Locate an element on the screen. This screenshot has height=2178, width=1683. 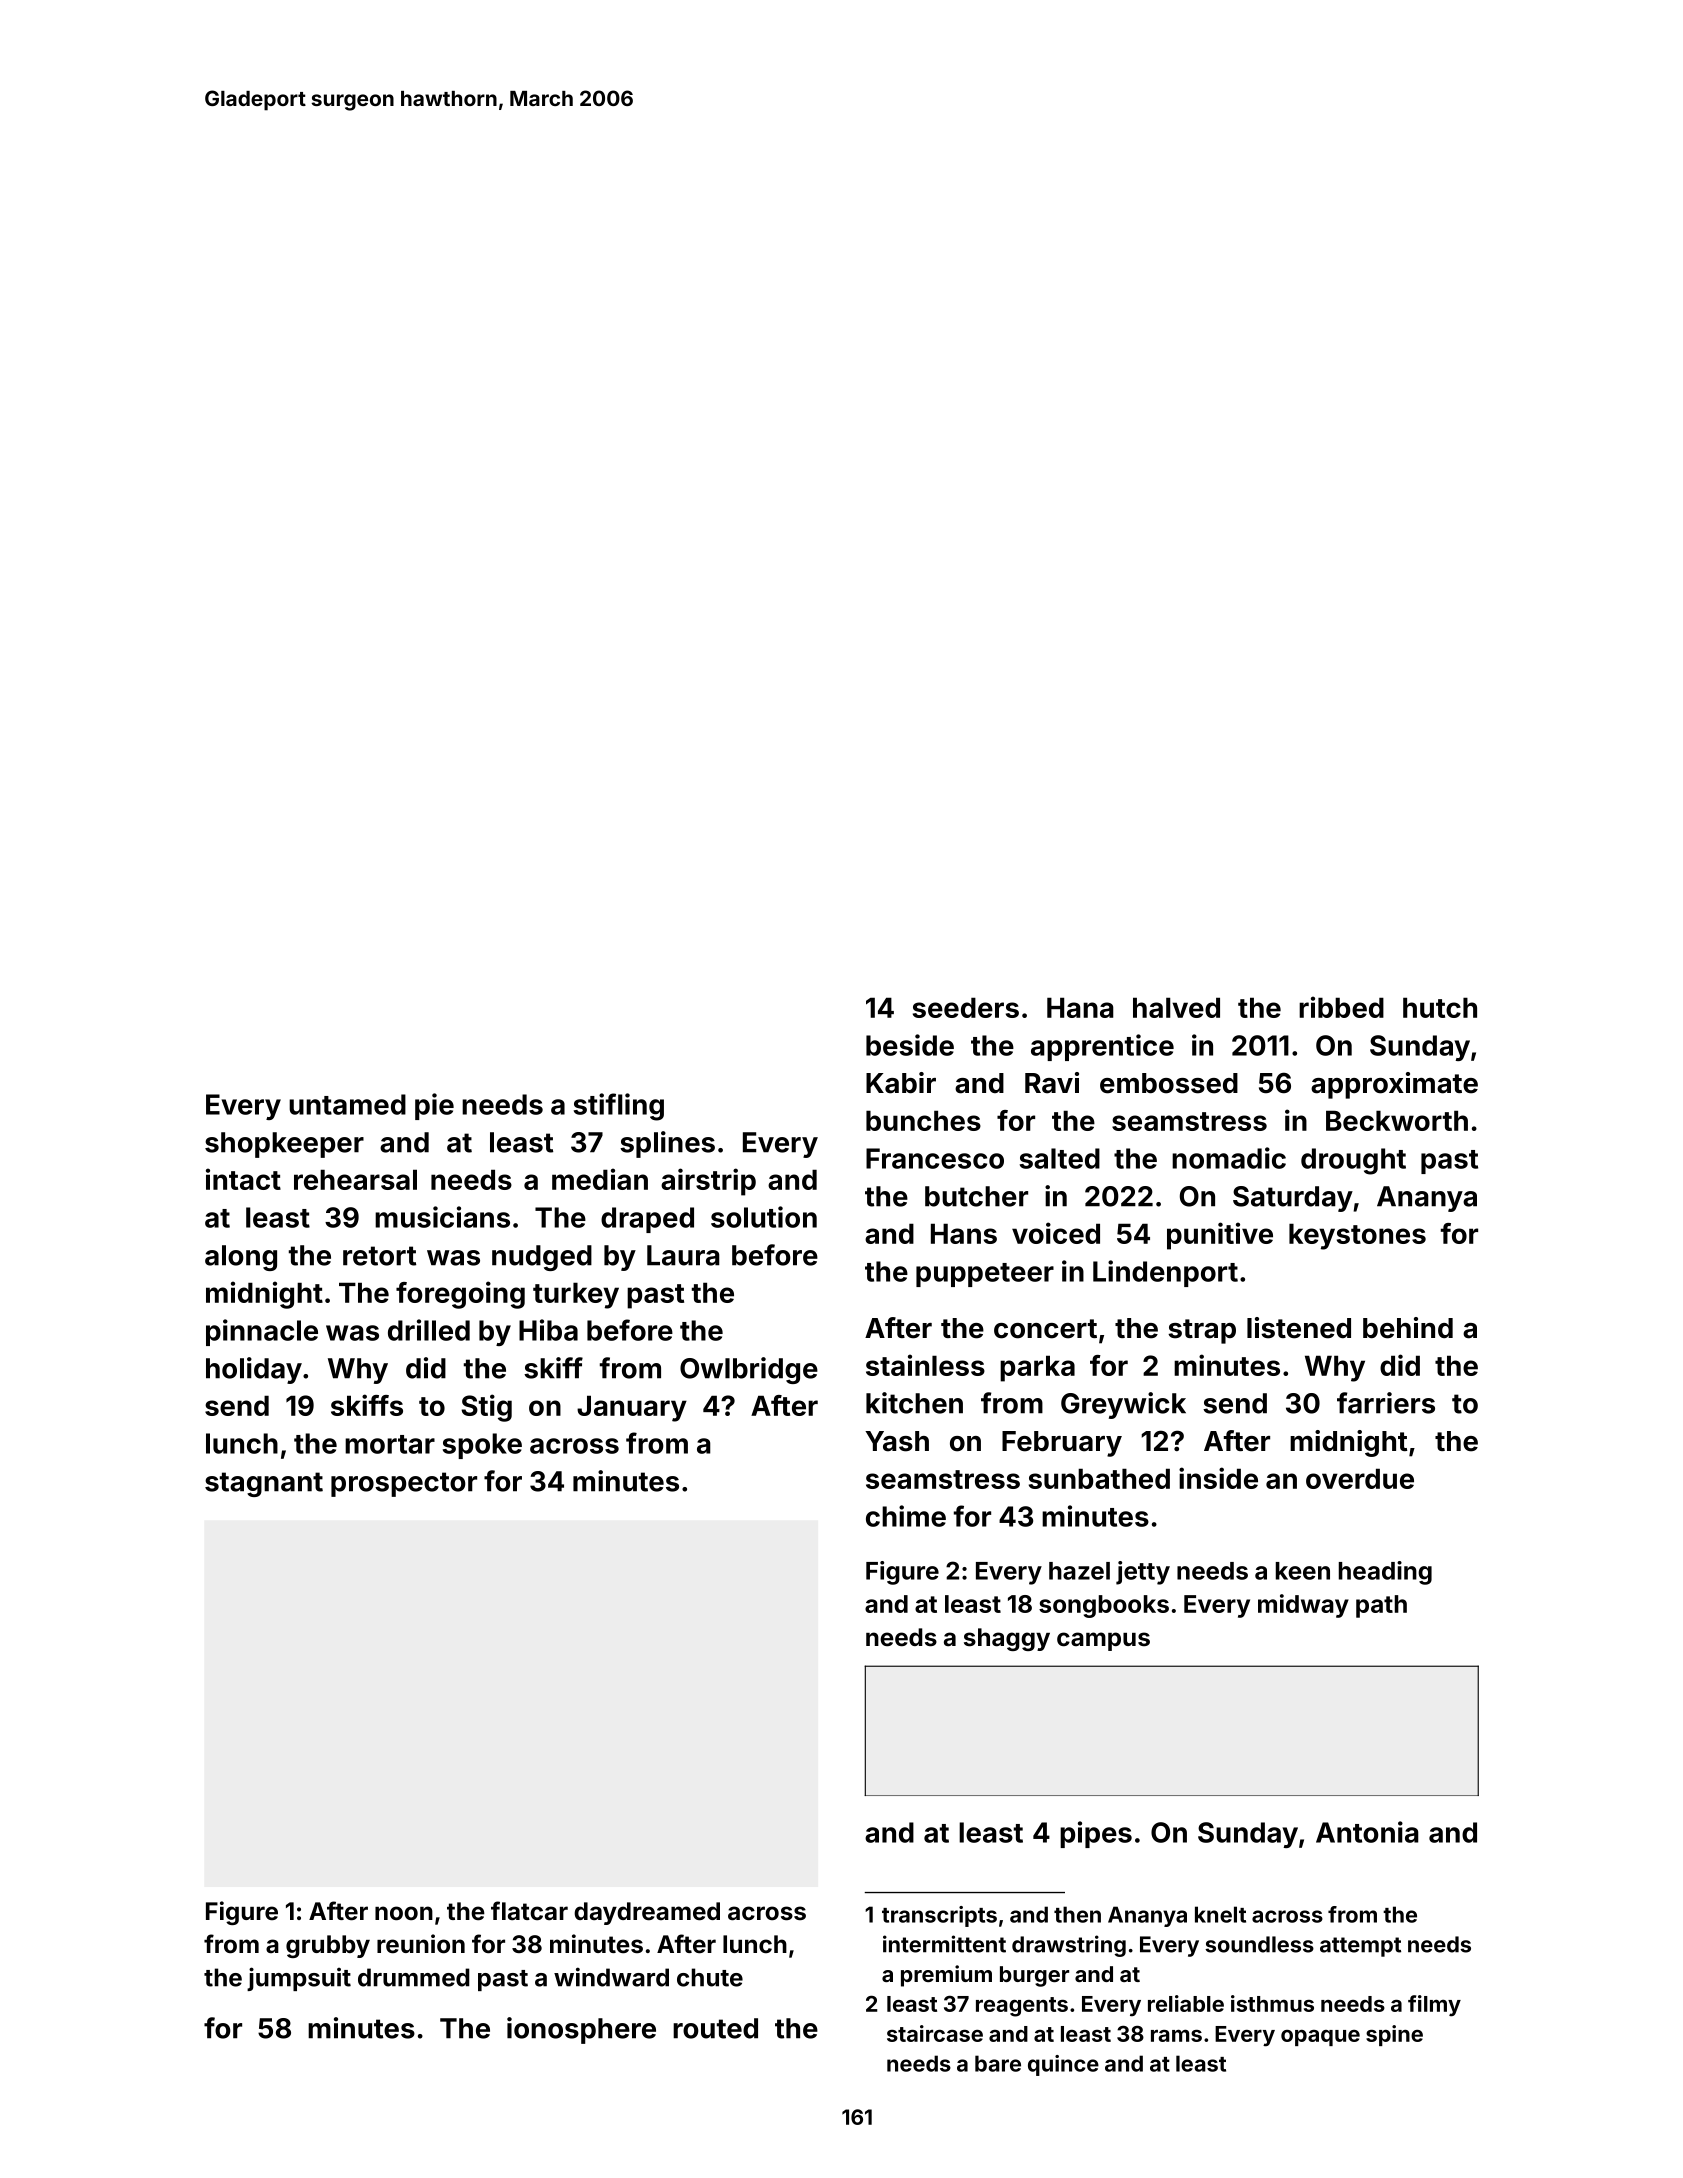
Yash is located at coordinates (897, 1441).
